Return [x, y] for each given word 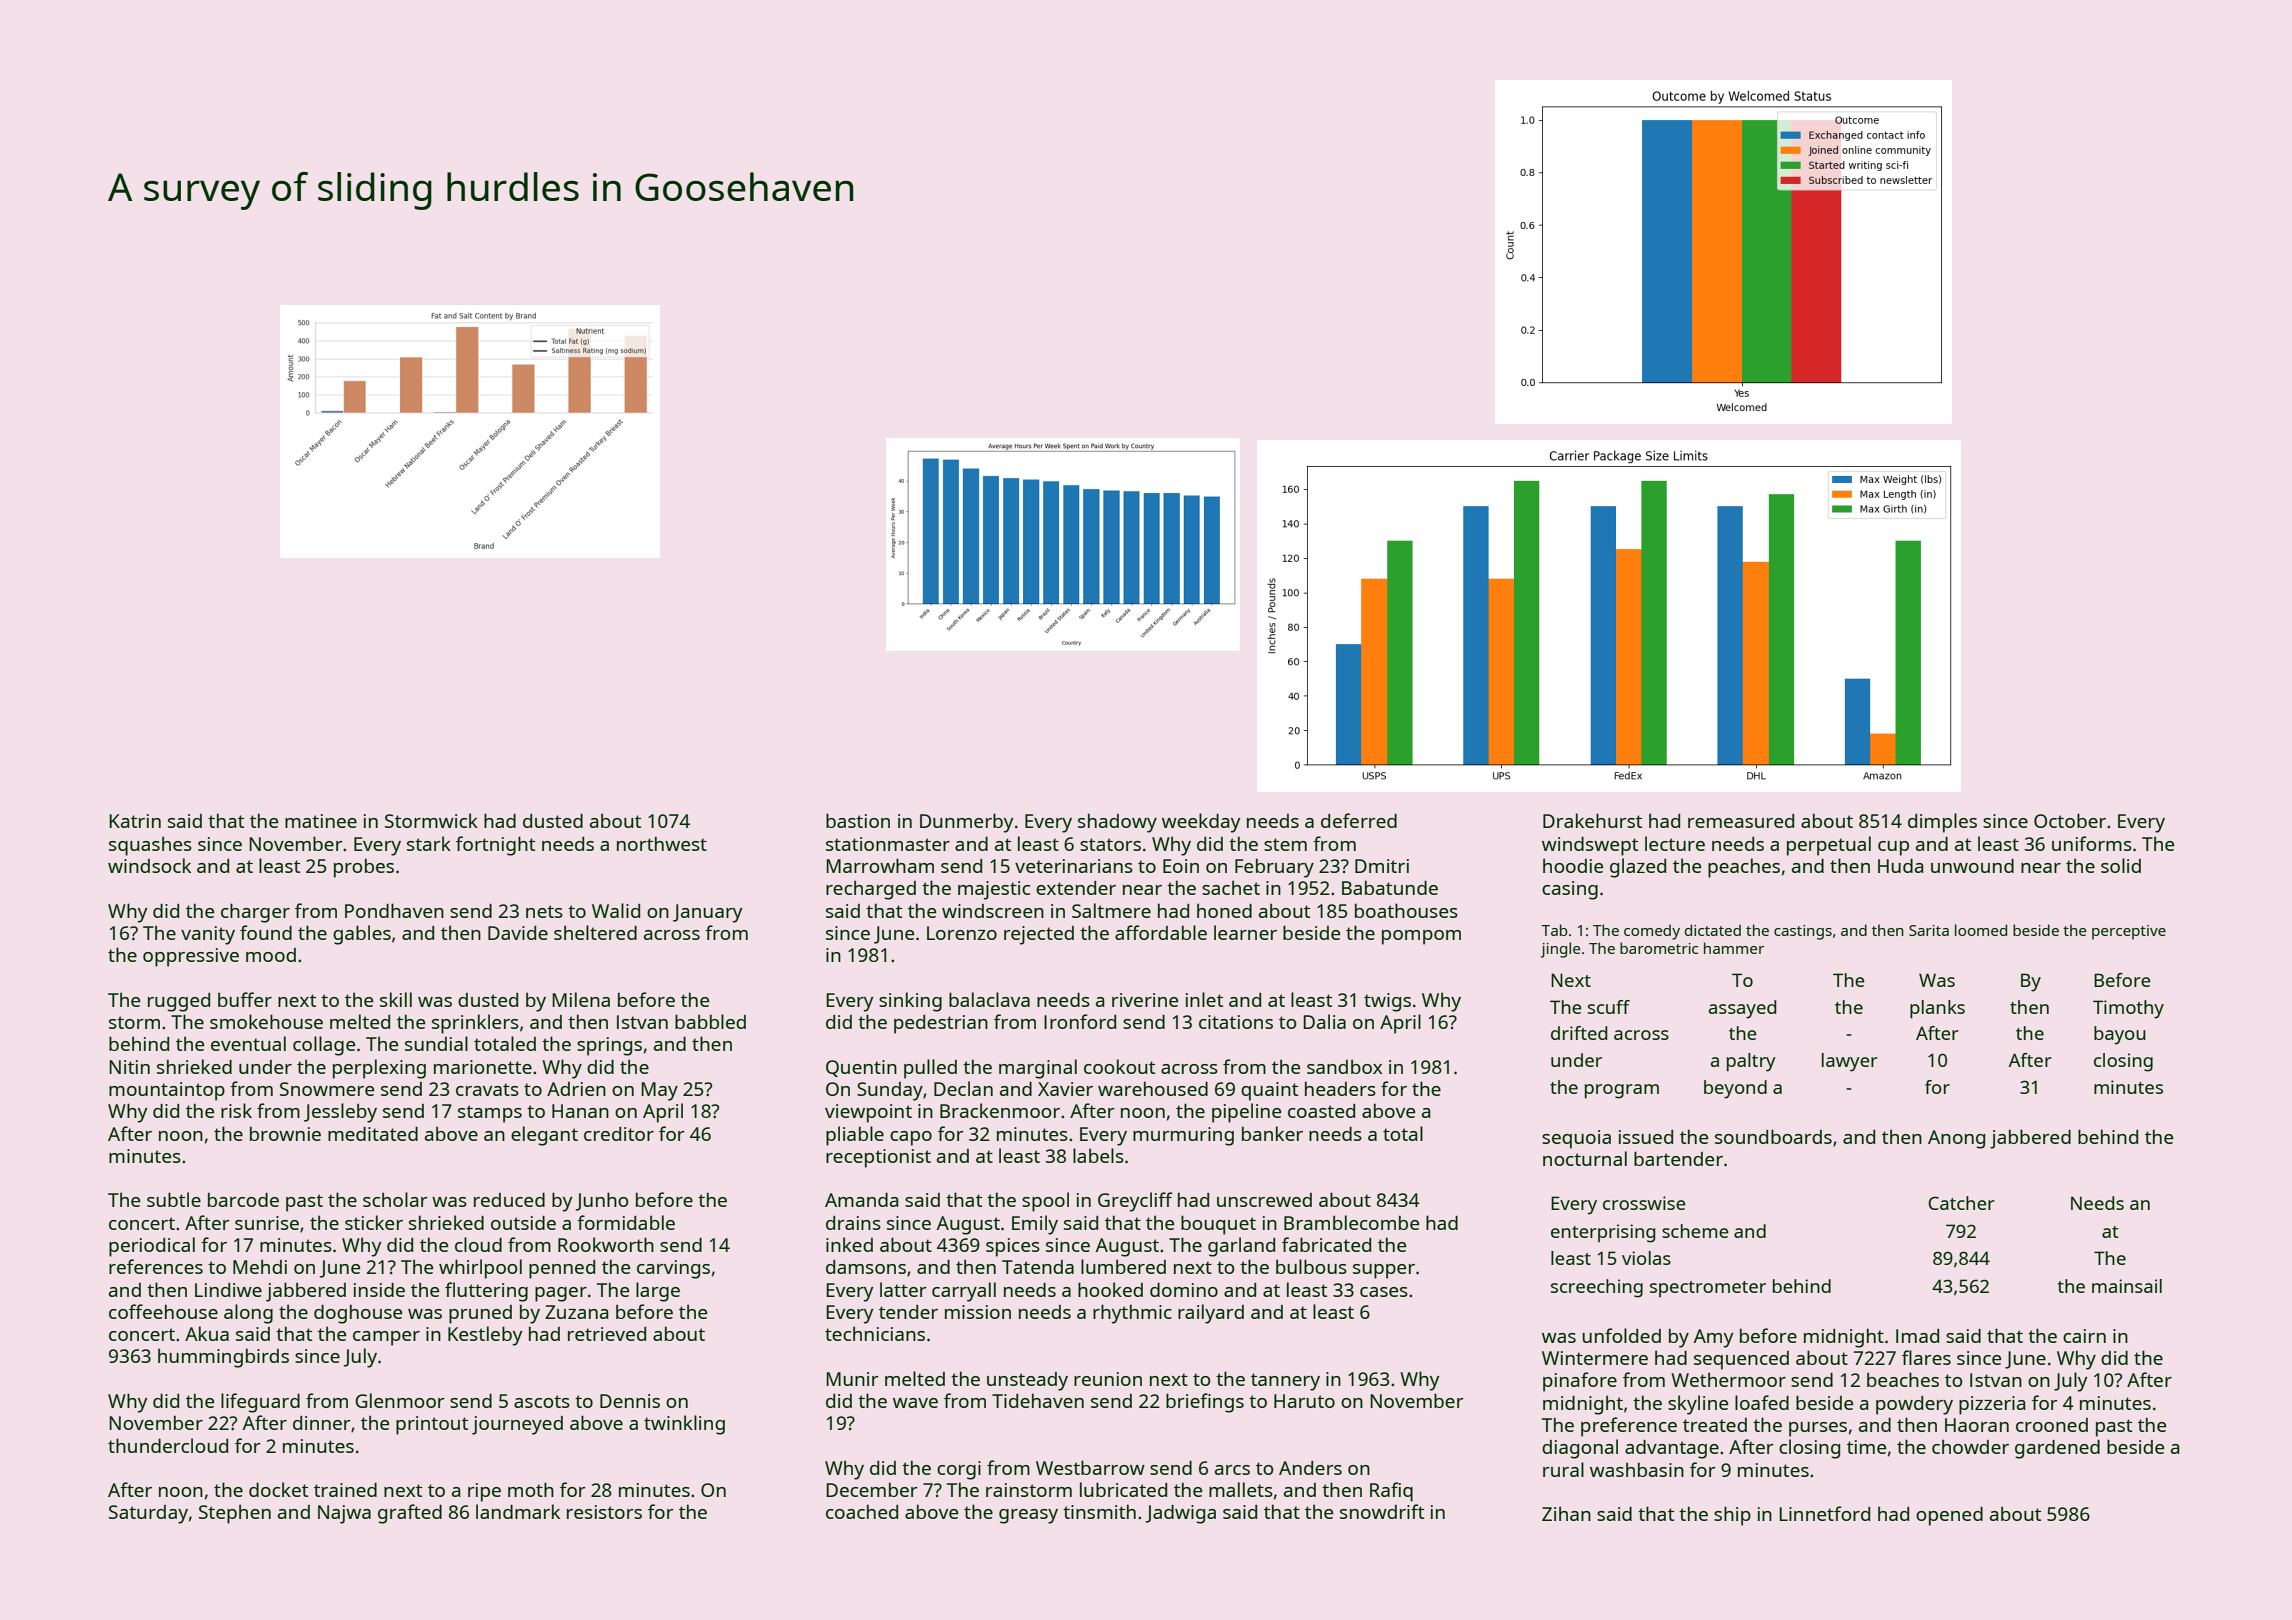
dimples [1942, 823]
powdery [1914, 1405]
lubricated [1123, 1489]
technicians [875, 1333]
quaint [1269, 1091]
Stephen [235, 1514]
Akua [207, 1333]
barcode [243, 1199]
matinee [321, 821]
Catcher [1961, 1203]
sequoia [1576, 1139]
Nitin [129, 1067]
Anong [1956, 1139]
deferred [1359, 820]
